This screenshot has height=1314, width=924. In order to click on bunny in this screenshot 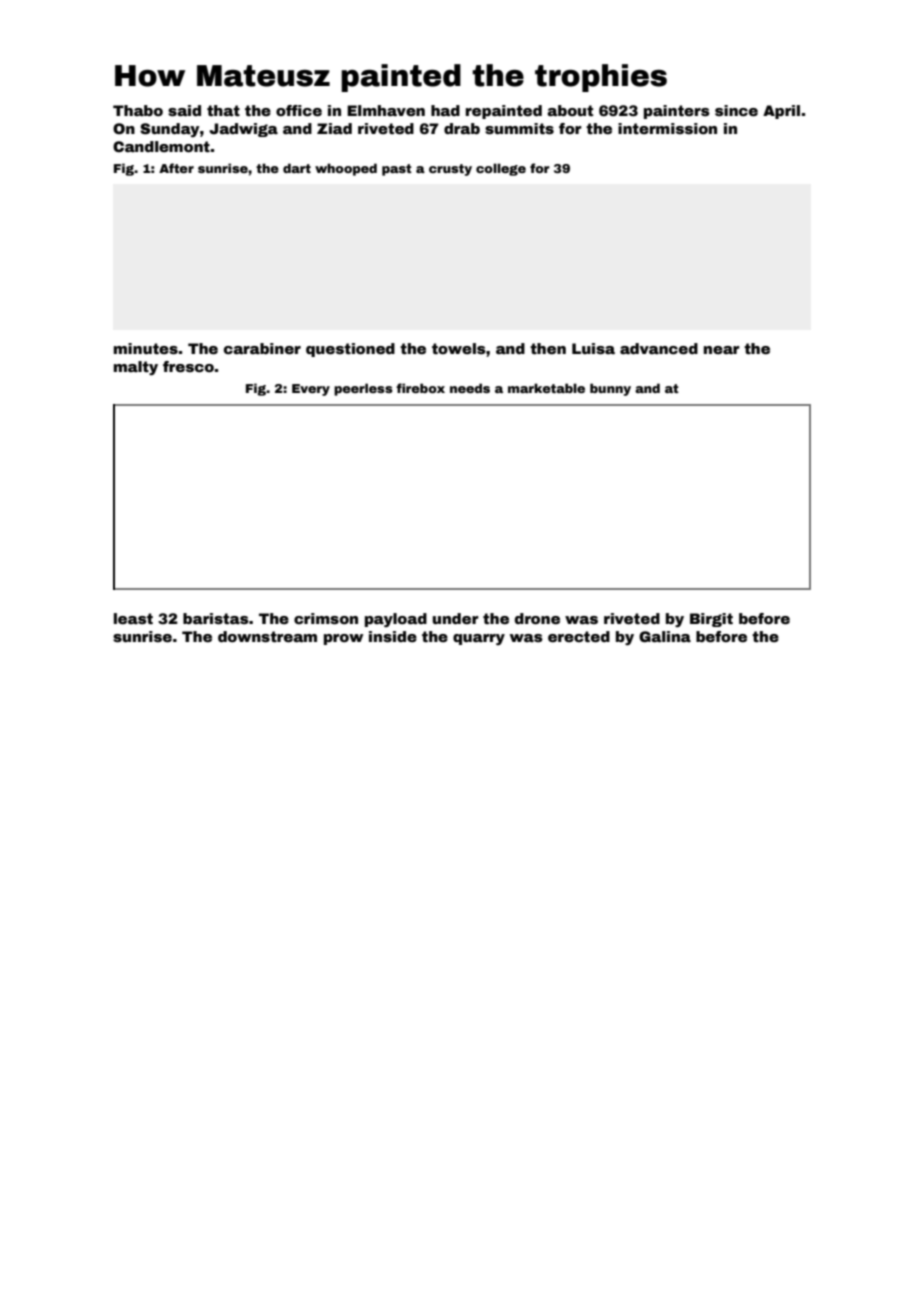, I will do `click(610, 389)`.
